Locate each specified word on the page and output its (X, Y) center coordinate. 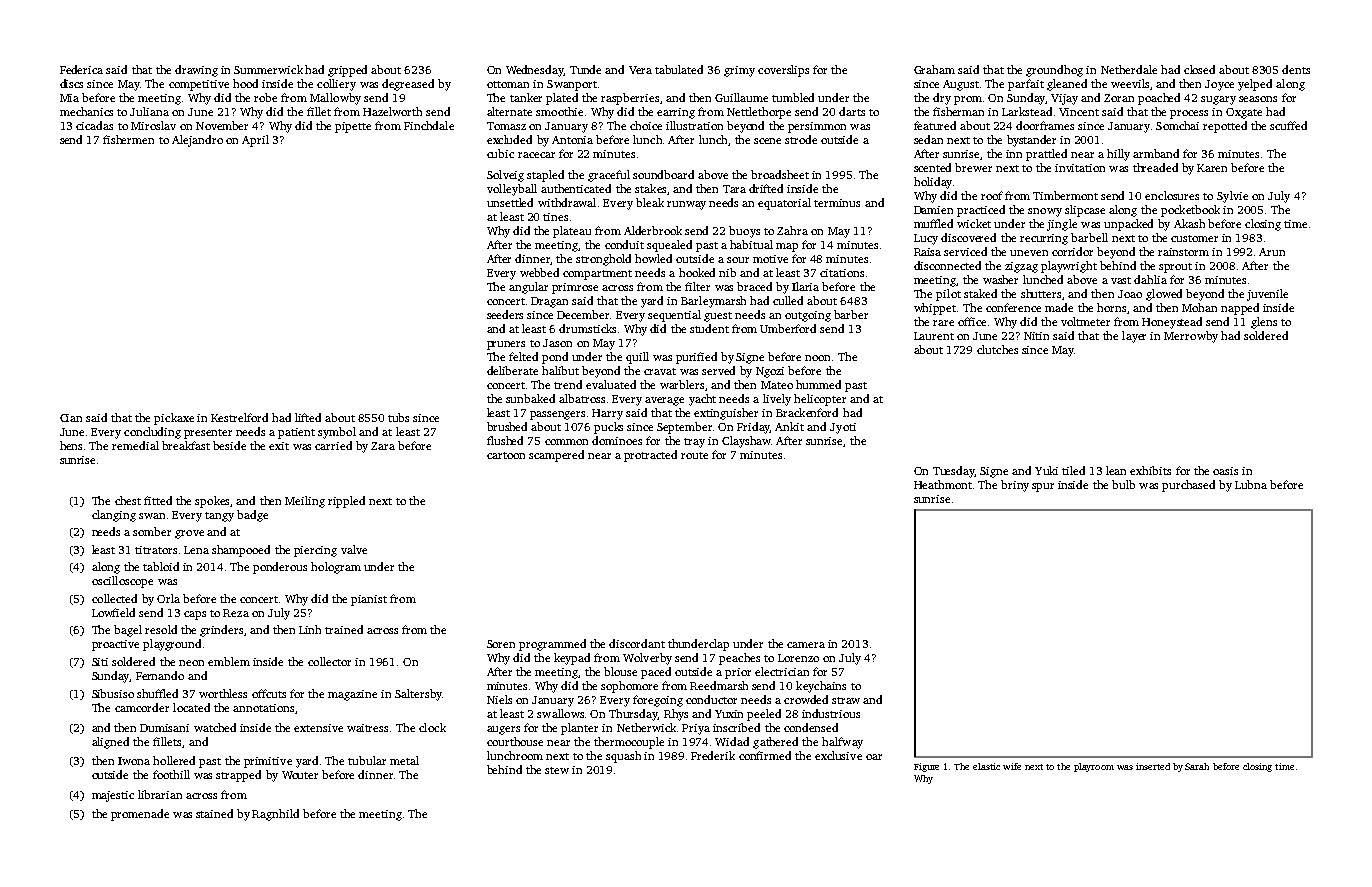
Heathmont (943, 484)
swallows (560, 713)
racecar (536, 155)
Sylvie (1232, 197)
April (255, 141)
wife (1012, 766)
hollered (174, 760)
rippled (346, 502)
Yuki (1046, 470)
